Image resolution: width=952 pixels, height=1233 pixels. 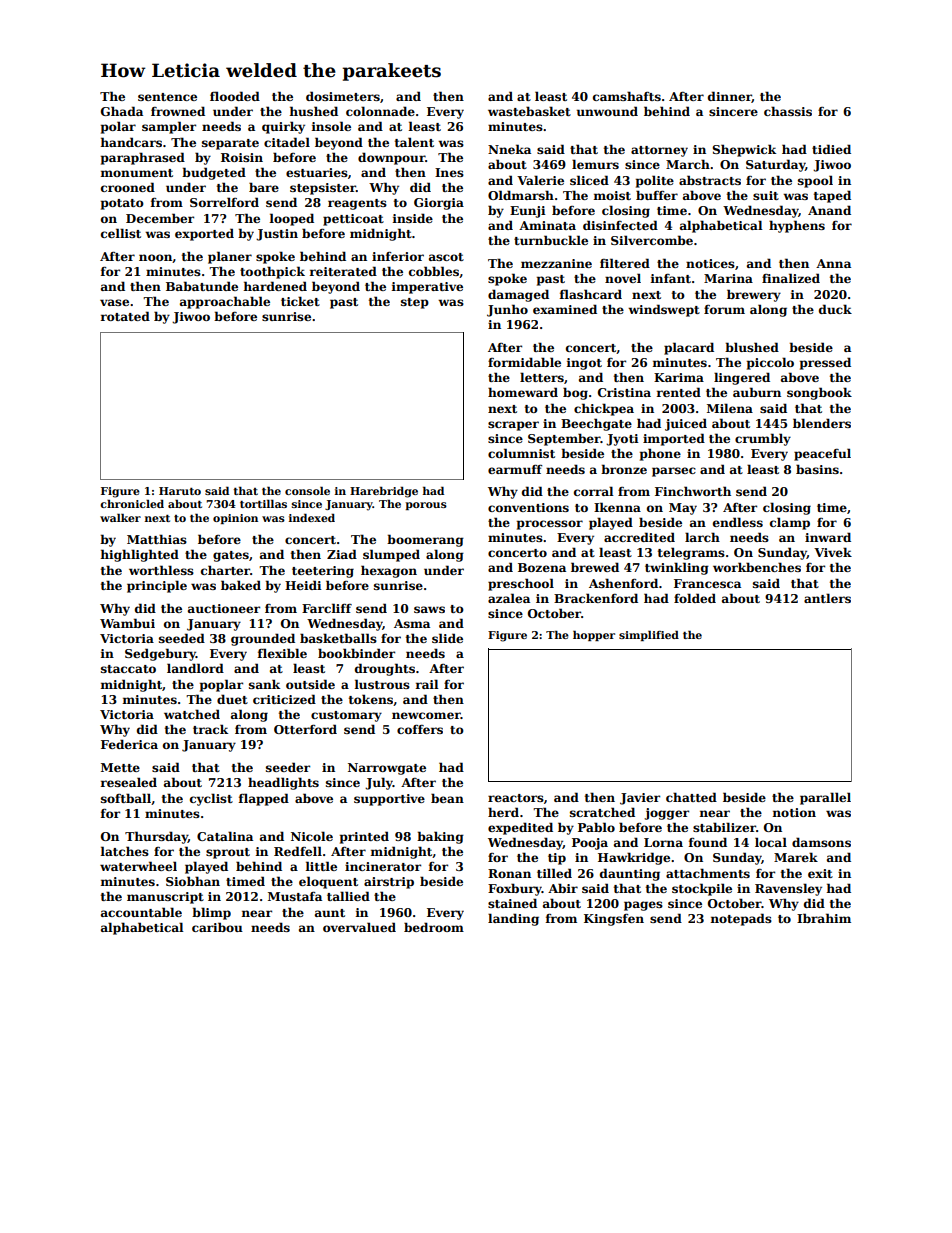 What do you see at coordinates (434, 927) in the document?
I see `bedroom` at bounding box center [434, 927].
